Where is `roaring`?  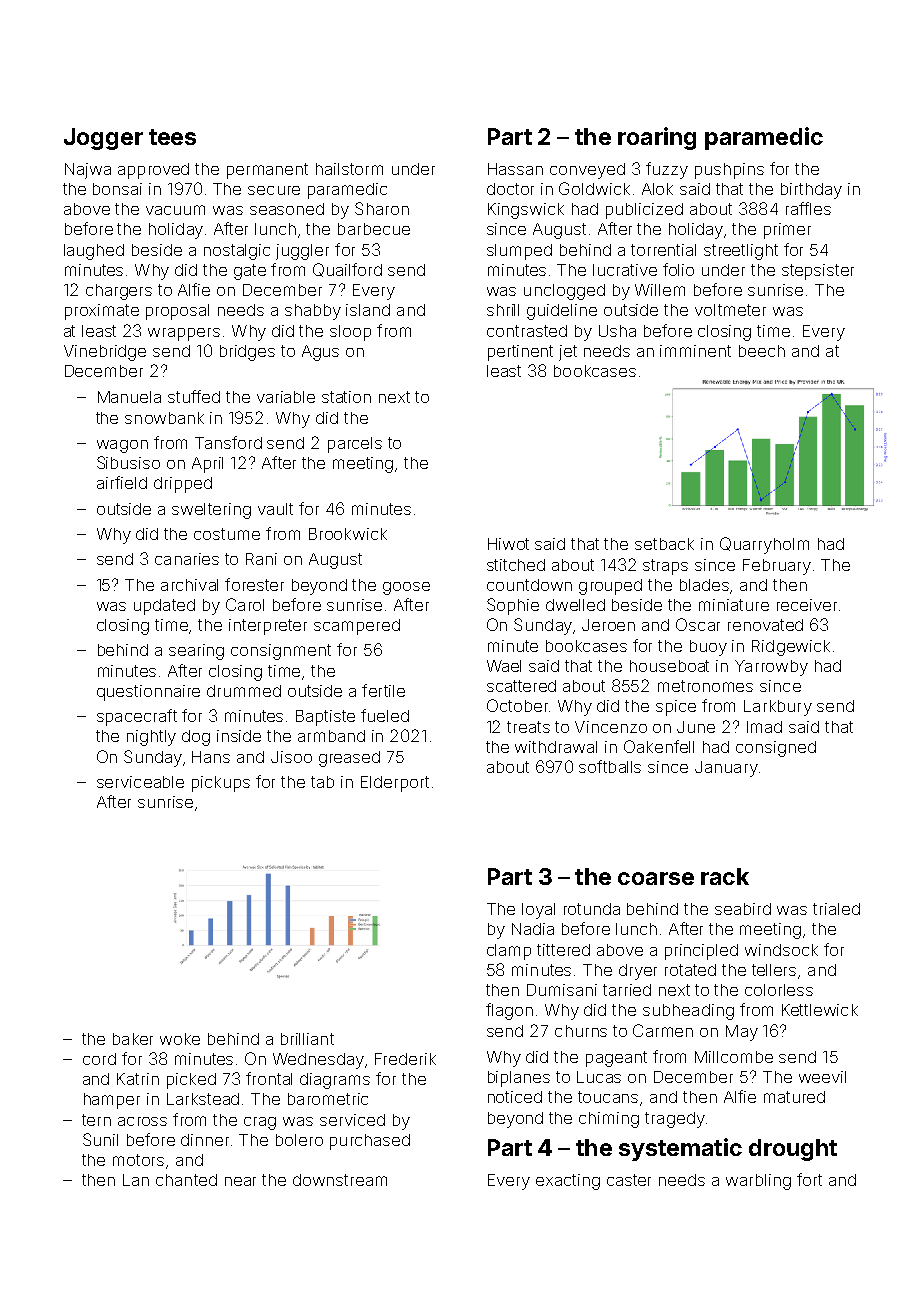 roaring is located at coordinates (657, 138).
